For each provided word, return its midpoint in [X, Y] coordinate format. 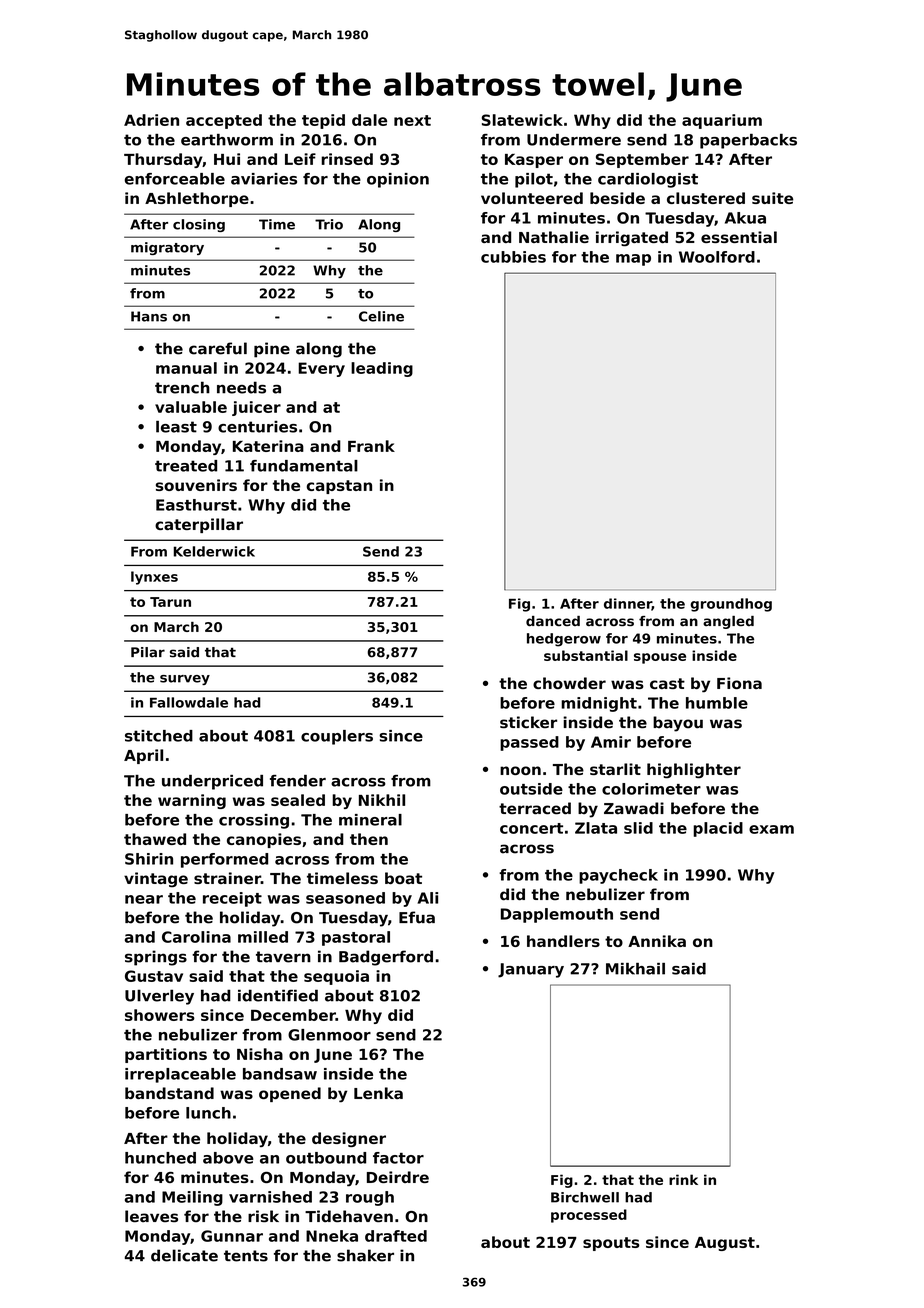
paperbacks [748, 141]
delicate [184, 1255]
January [531, 970]
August [725, 1244]
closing [199, 225]
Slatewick [522, 120]
